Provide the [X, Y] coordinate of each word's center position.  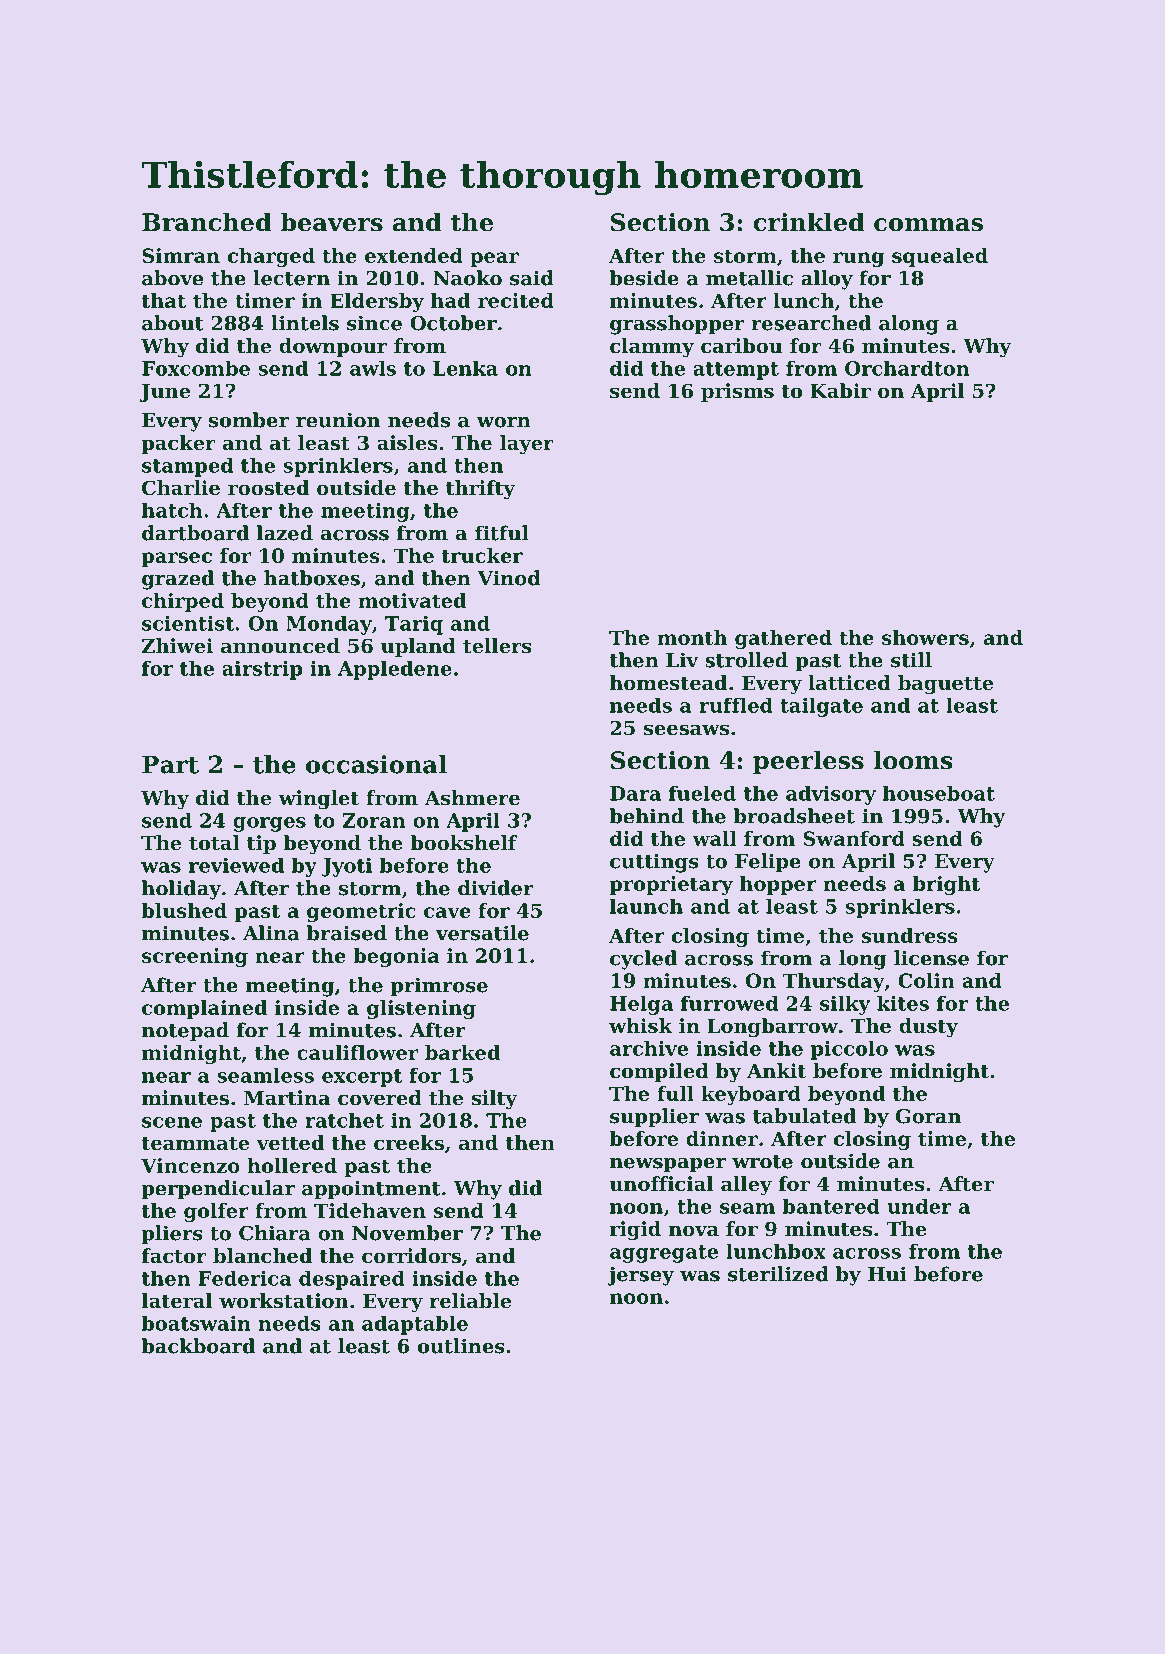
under [919, 1206]
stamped [188, 467]
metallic [749, 278]
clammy [652, 348]
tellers [497, 646]
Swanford [854, 838]
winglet [318, 800]
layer [527, 445]
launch [646, 906]
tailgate [821, 707]
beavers [332, 222]
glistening [421, 1009]
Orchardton [907, 368]
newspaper [668, 1165]
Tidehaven [370, 1210]
